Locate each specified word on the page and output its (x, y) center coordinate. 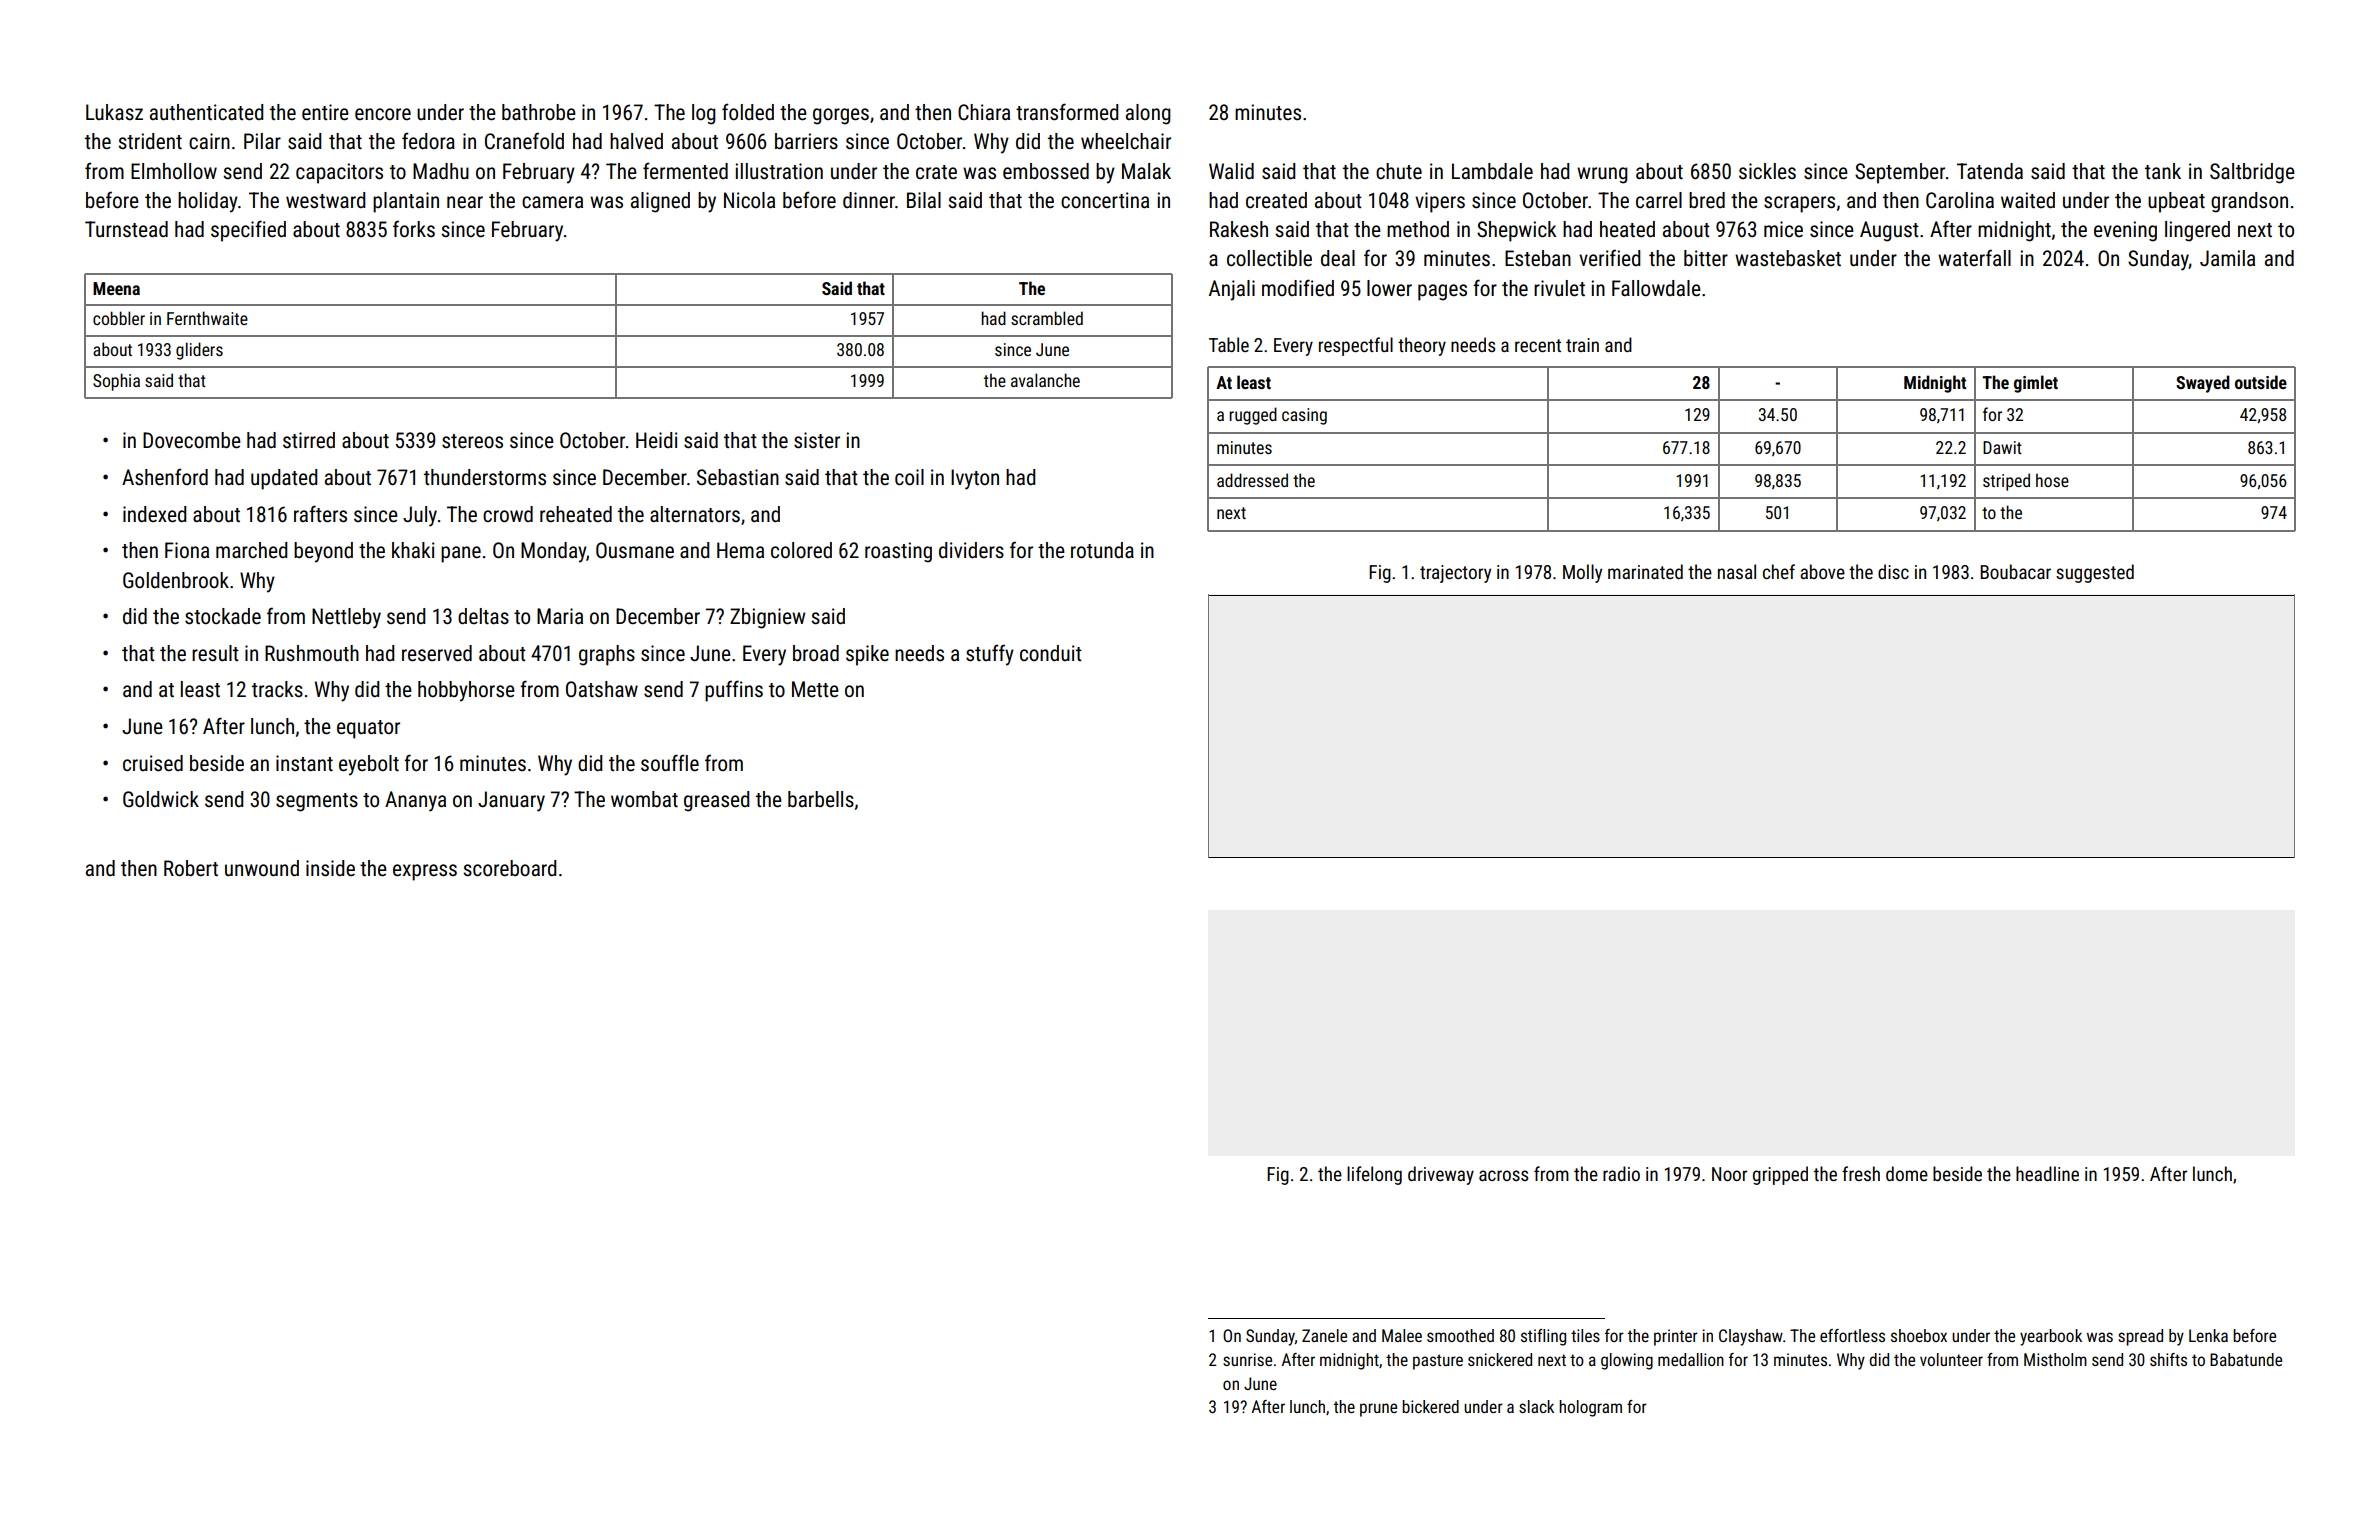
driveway (1441, 1175)
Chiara (984, 112)
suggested (2095, 573)
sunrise (1247, 1359)
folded (748, 111)
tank (2163, 171)
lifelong (1374, 1175)
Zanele (1324, 1335)
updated (284, 479)
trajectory (1455, 574)
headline (2047, 1173)
